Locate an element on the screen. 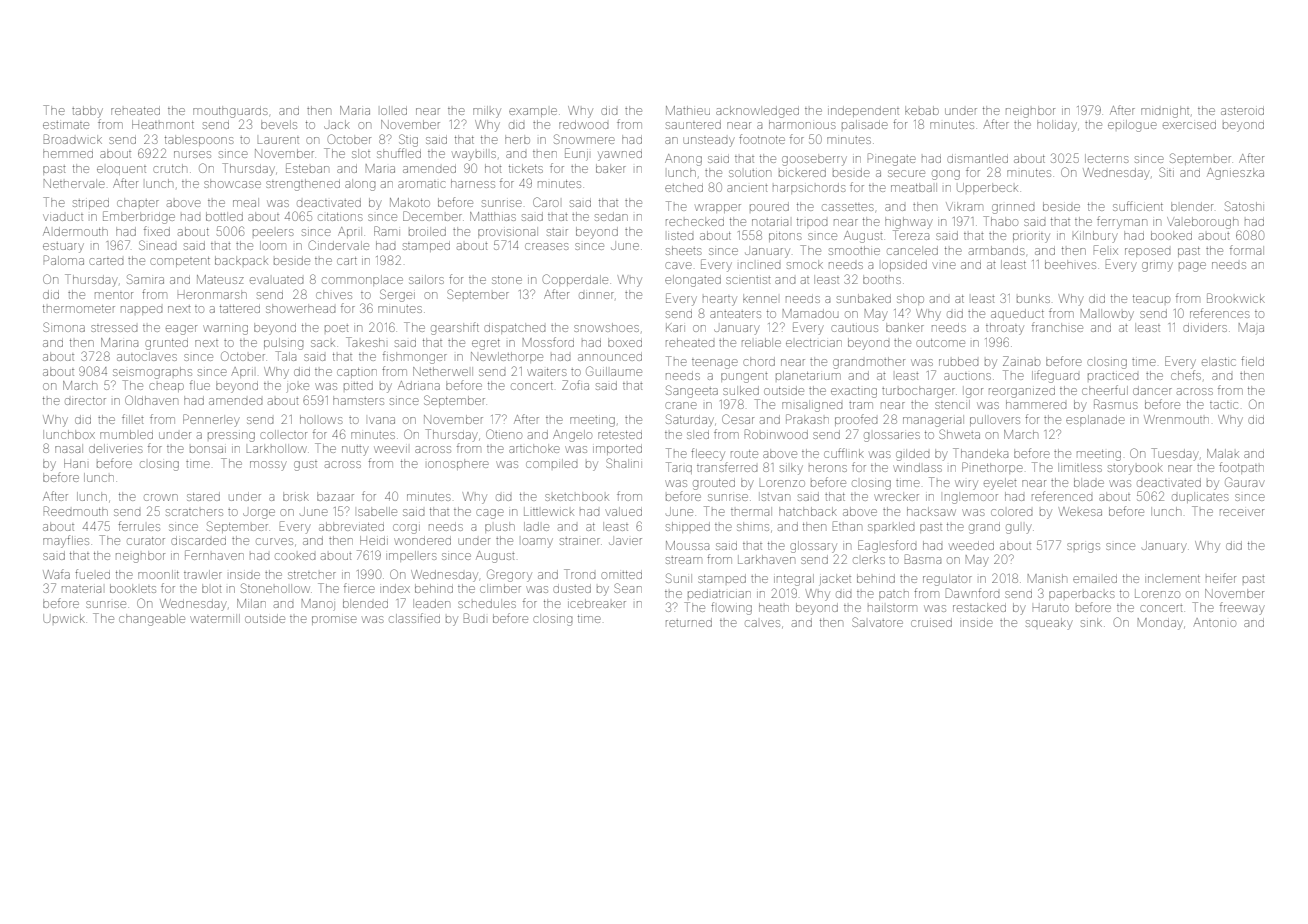 The height and width of the screenshot is (924, 1308). bazaar is located at coordinates (335, 496).
